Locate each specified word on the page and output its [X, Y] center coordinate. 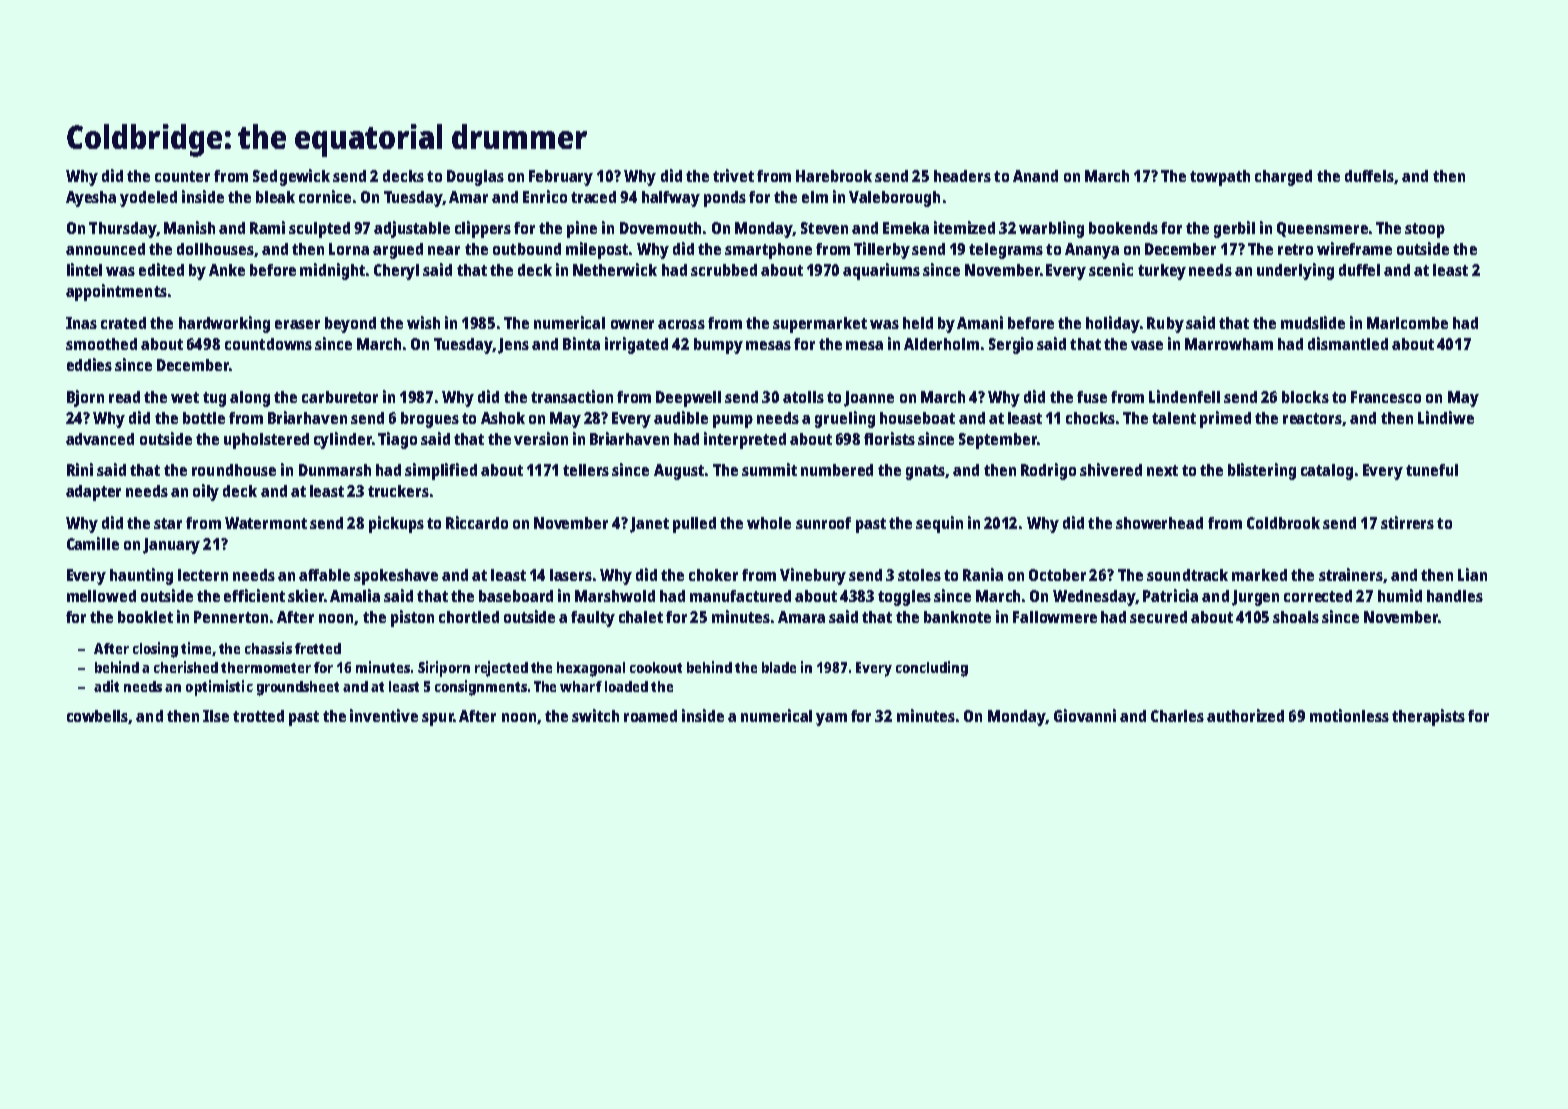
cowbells [98, 717]
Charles [1177, 716]
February [561, 178]
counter [182, 176]
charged [1283, 178]
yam [831, 719]
